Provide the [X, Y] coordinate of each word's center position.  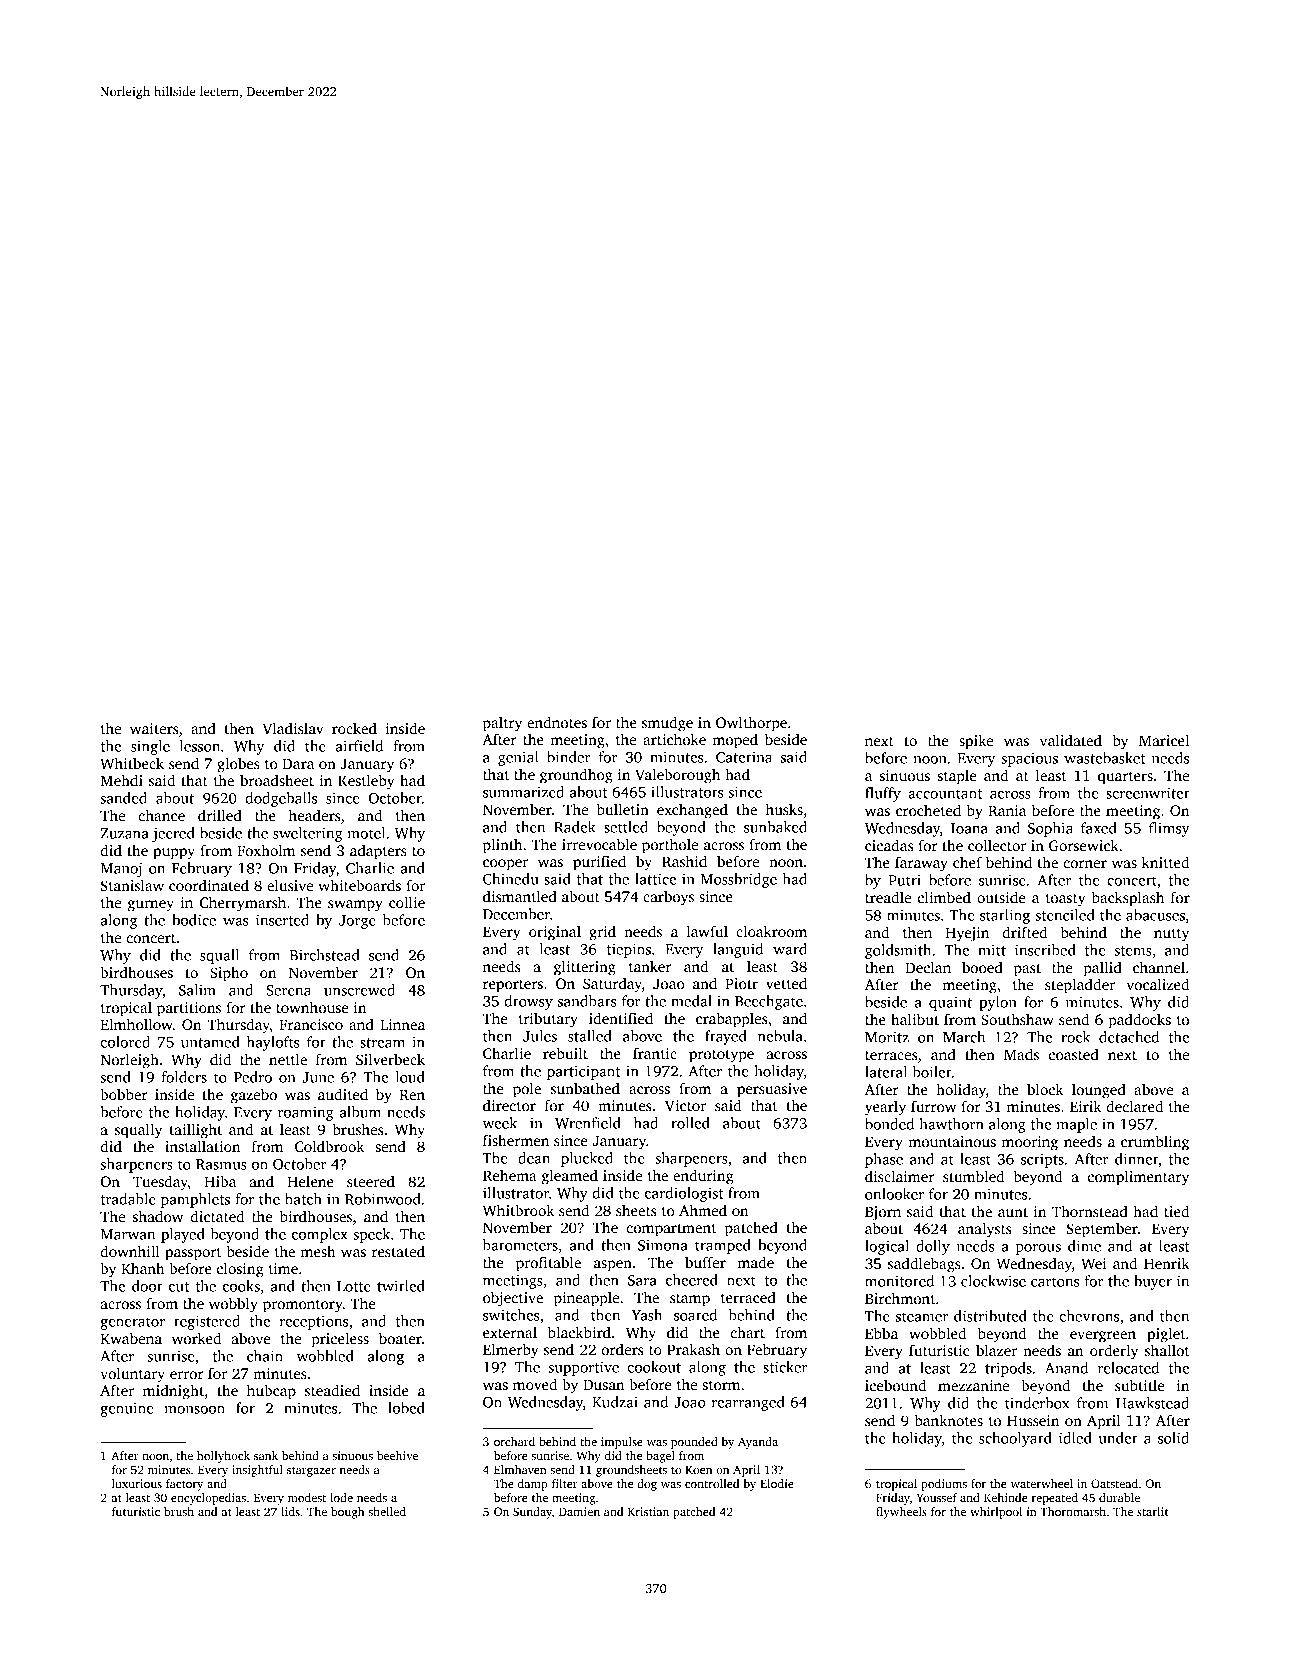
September [1102, 1230]
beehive [397, 1455]
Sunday [532, 1513]
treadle [888, 897]
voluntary [132, 1375]
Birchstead [325, 955]
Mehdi [121, 780]
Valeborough [677, 776]
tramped [723, 1246]
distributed [990, 1316]
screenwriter [1148, 793]
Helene [310, 1181]
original [555, 933]
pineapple [586, 1299]
